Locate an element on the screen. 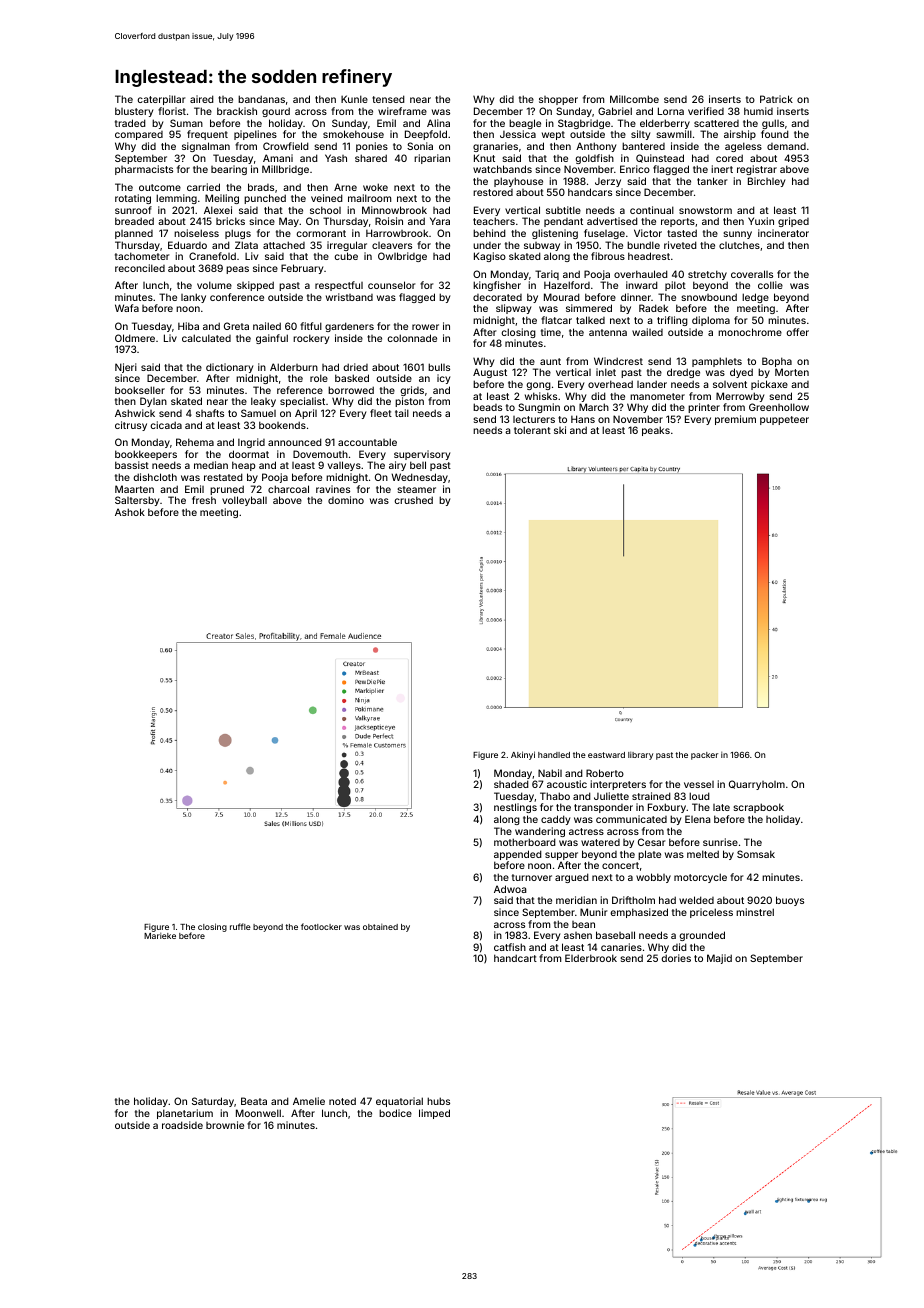  pamphlets is located at coordinates (717, 362).
